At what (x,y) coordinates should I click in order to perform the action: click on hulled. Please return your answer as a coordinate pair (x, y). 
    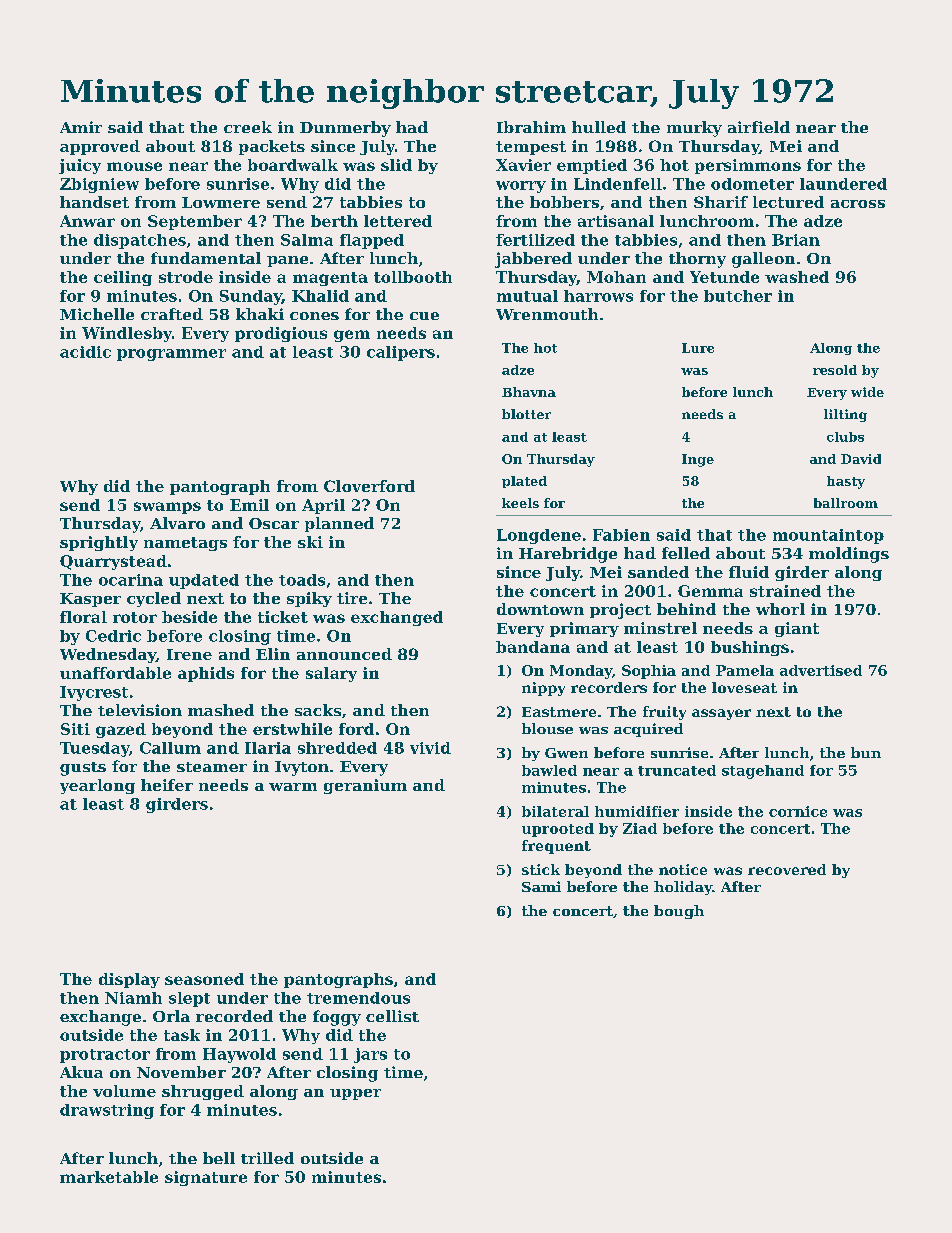
    Looking at the image, I should click on (599, 127).
